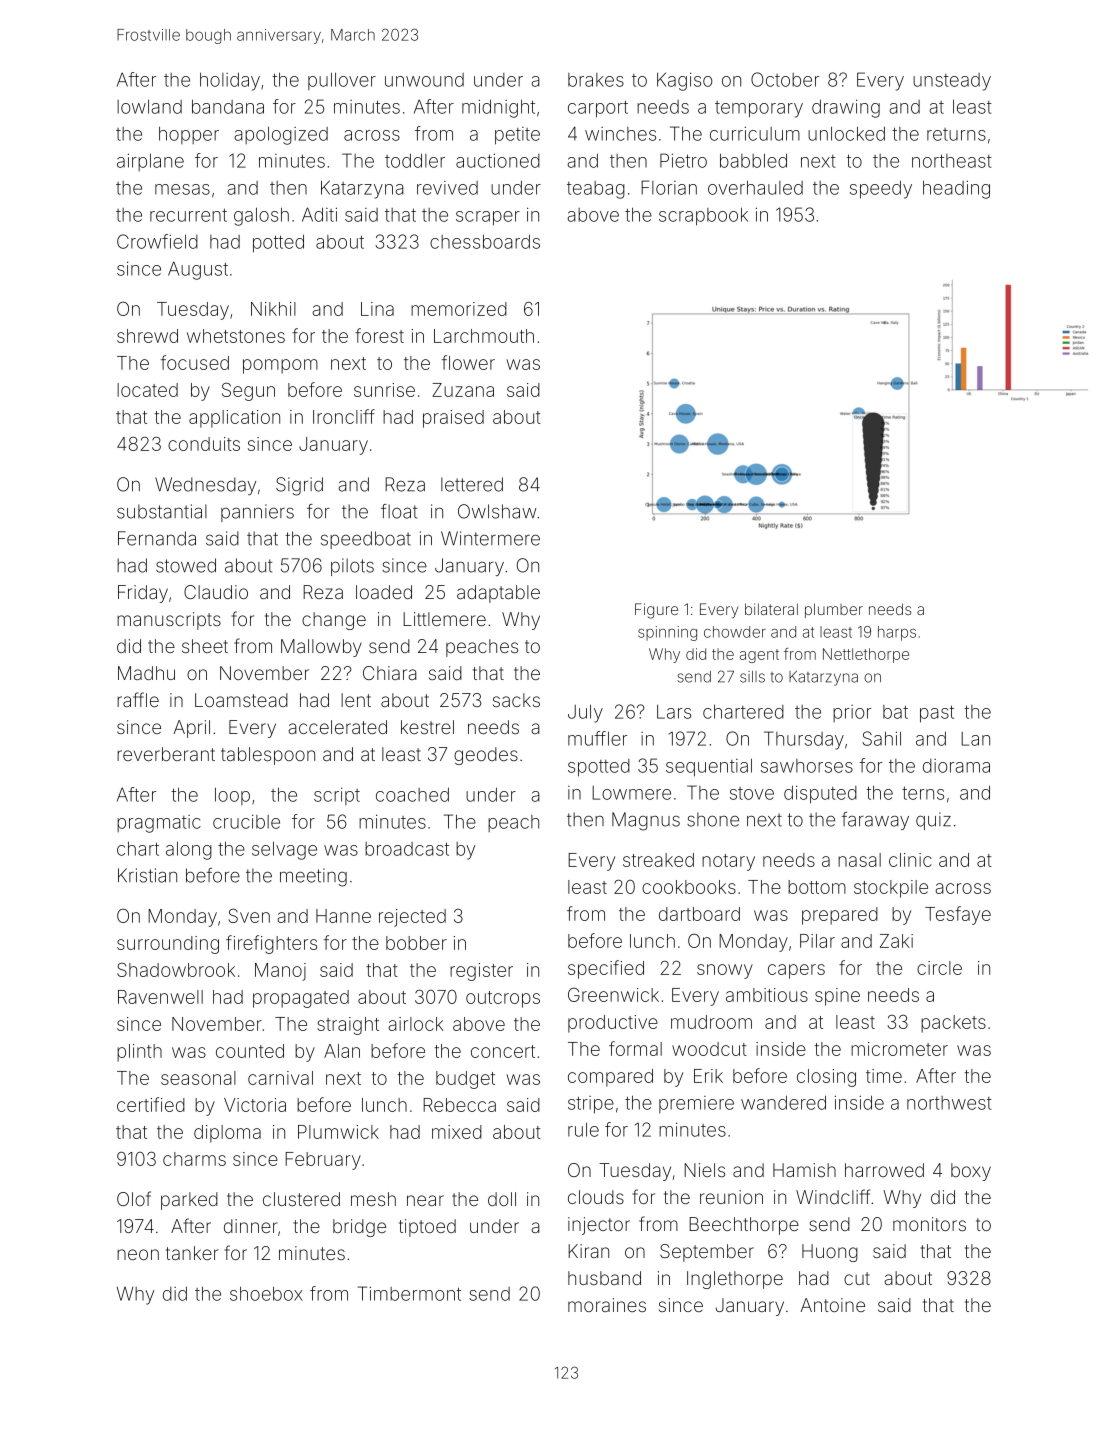 This document has height=1433, width=1108. I want to click on teabag, so click(596, 190).
